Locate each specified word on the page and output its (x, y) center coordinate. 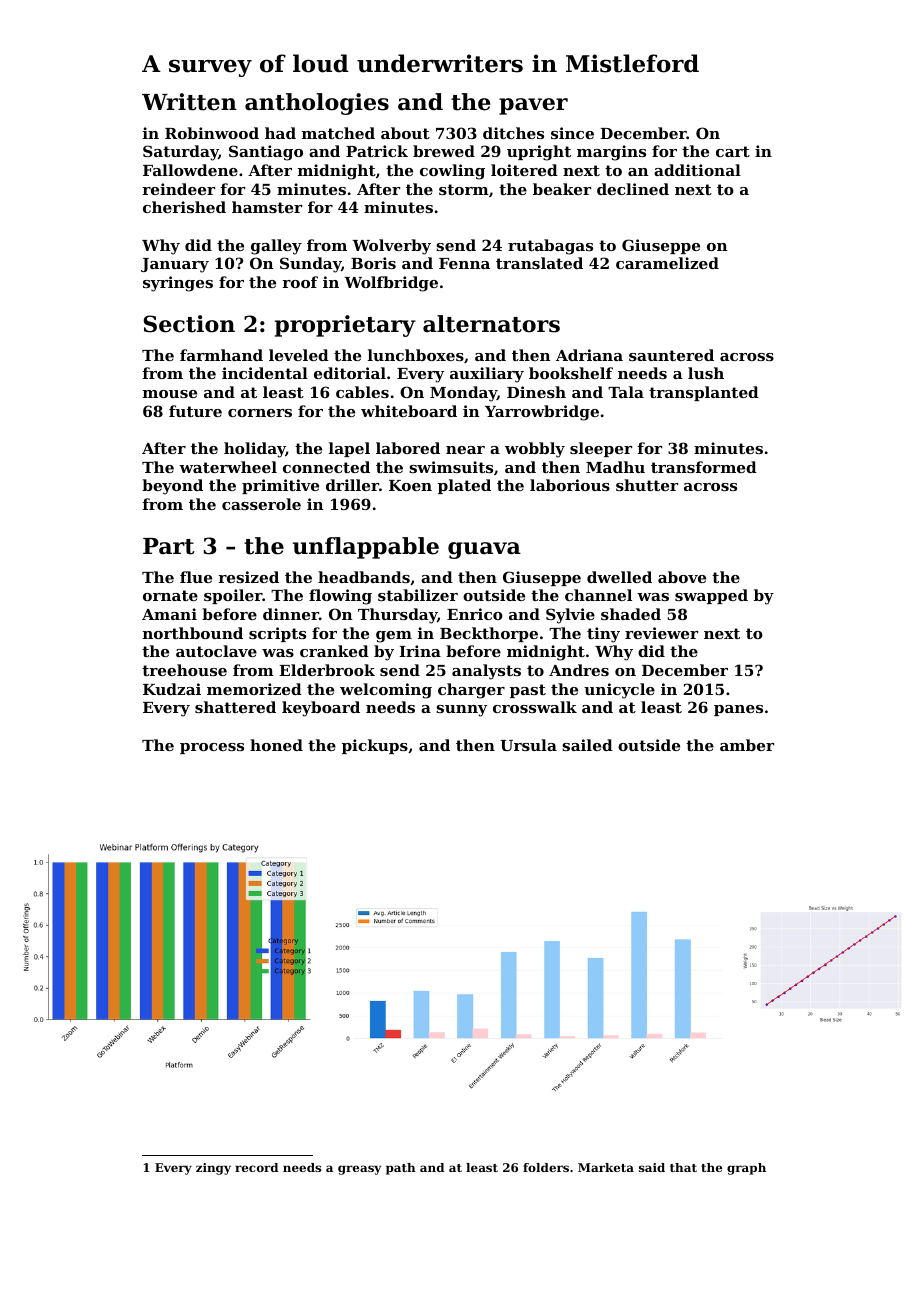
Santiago (266, 153)
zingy (213, 1169)
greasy (359, 1170)
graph (746, 1169)
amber (747, 745)
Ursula (528, 745)
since (572, 133)
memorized (254, 689)
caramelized (667, 263)
